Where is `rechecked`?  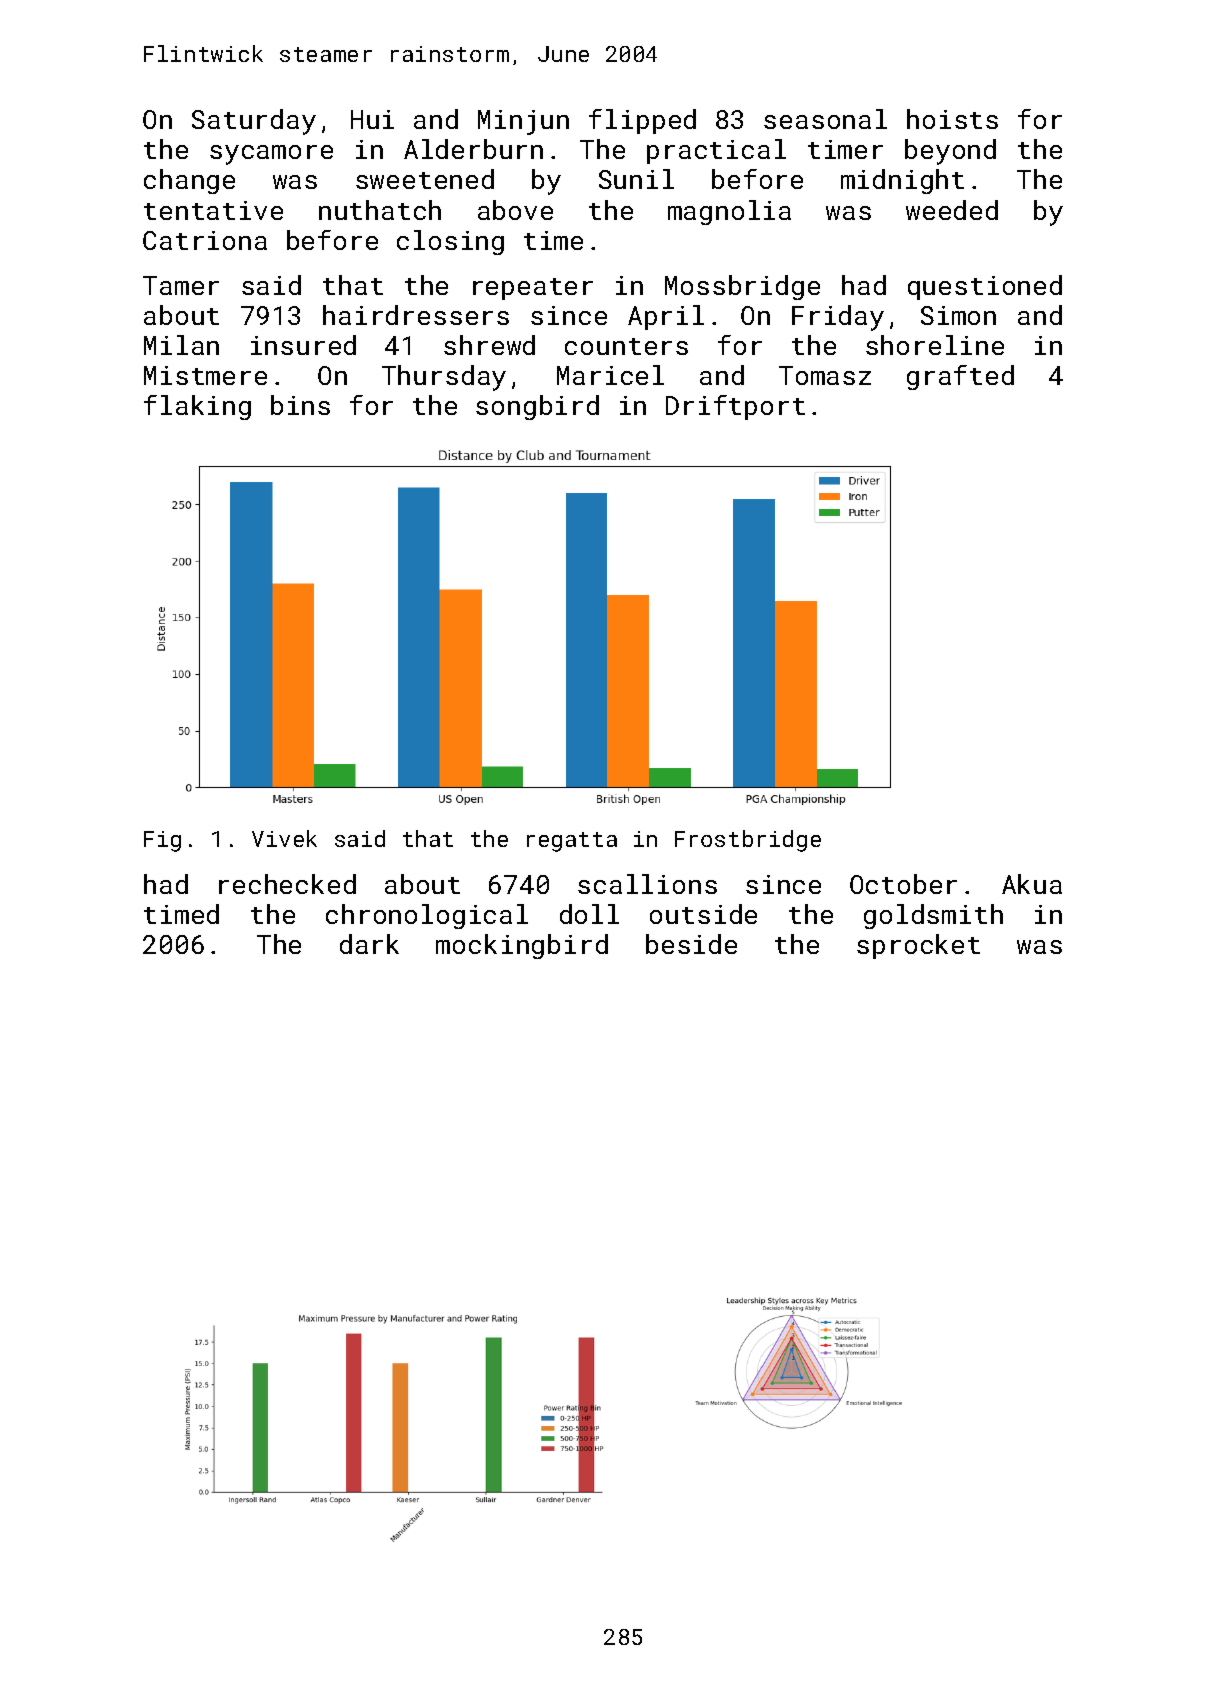 rechecked is located at coordinates (287, 884).
